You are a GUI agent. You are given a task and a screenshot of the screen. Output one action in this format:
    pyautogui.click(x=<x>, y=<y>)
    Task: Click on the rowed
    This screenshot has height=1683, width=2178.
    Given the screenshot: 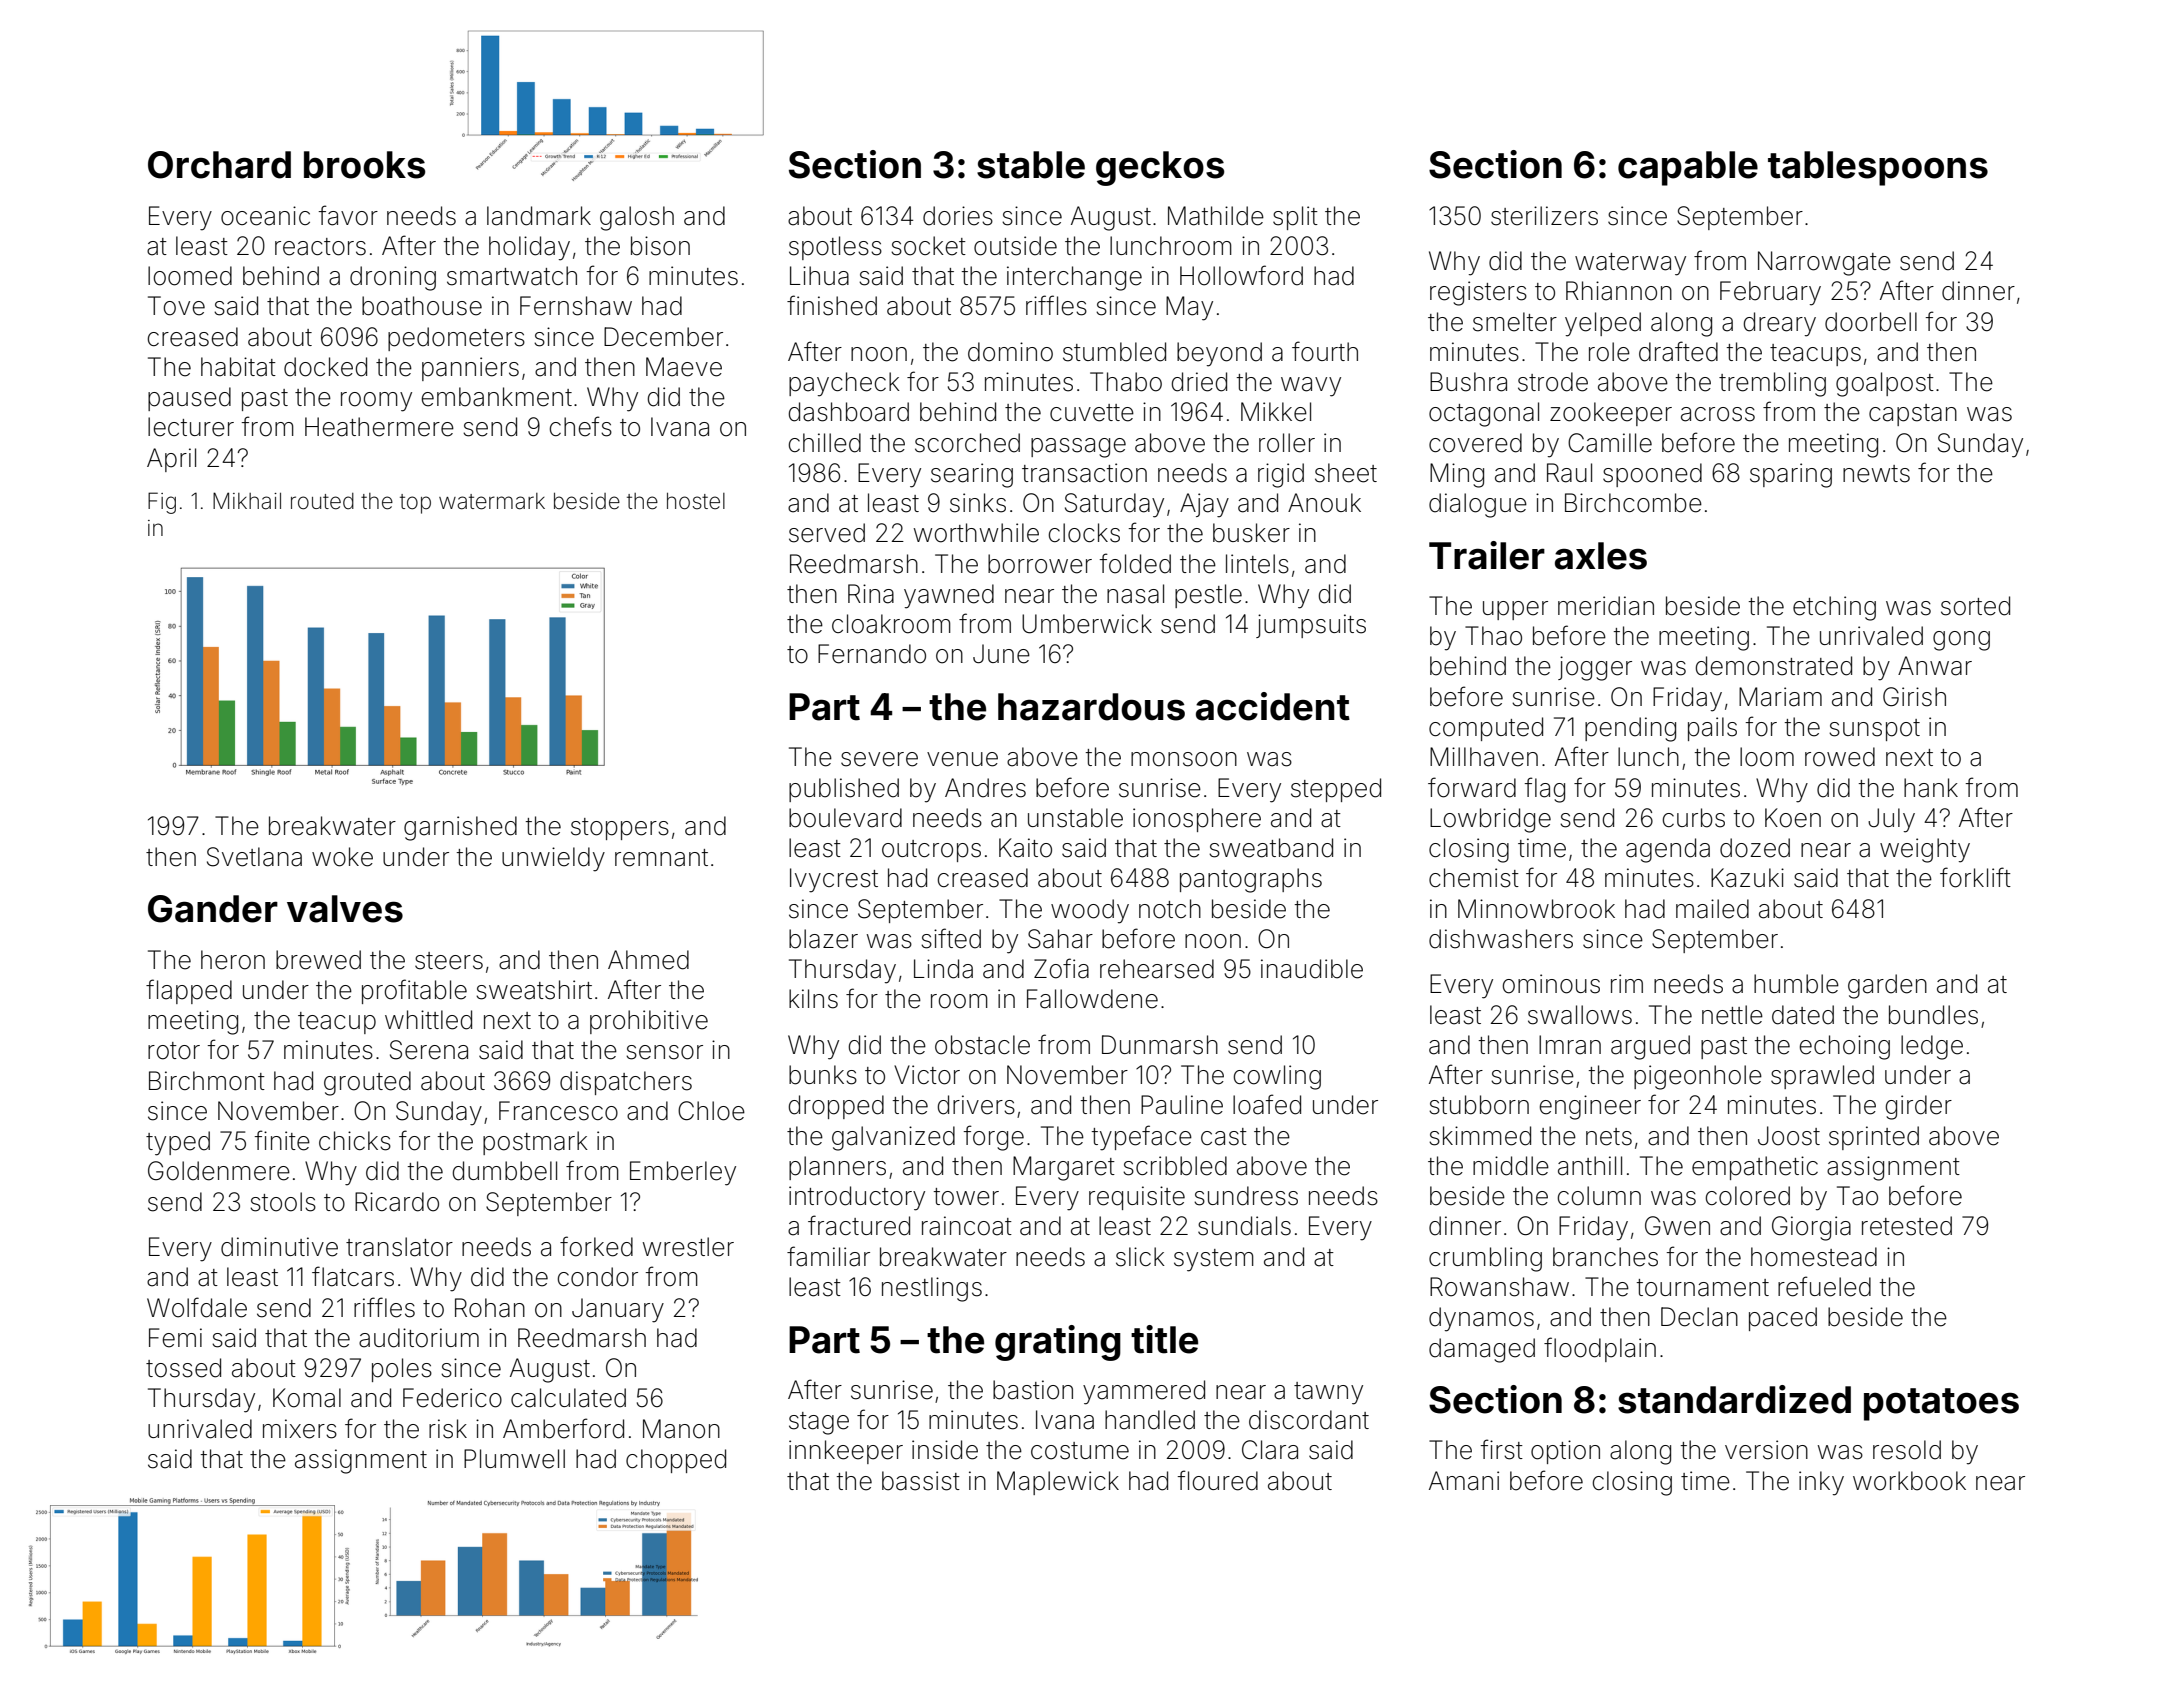 What is the action you would take?
    pyautogui.click(x=1840, y=757)
